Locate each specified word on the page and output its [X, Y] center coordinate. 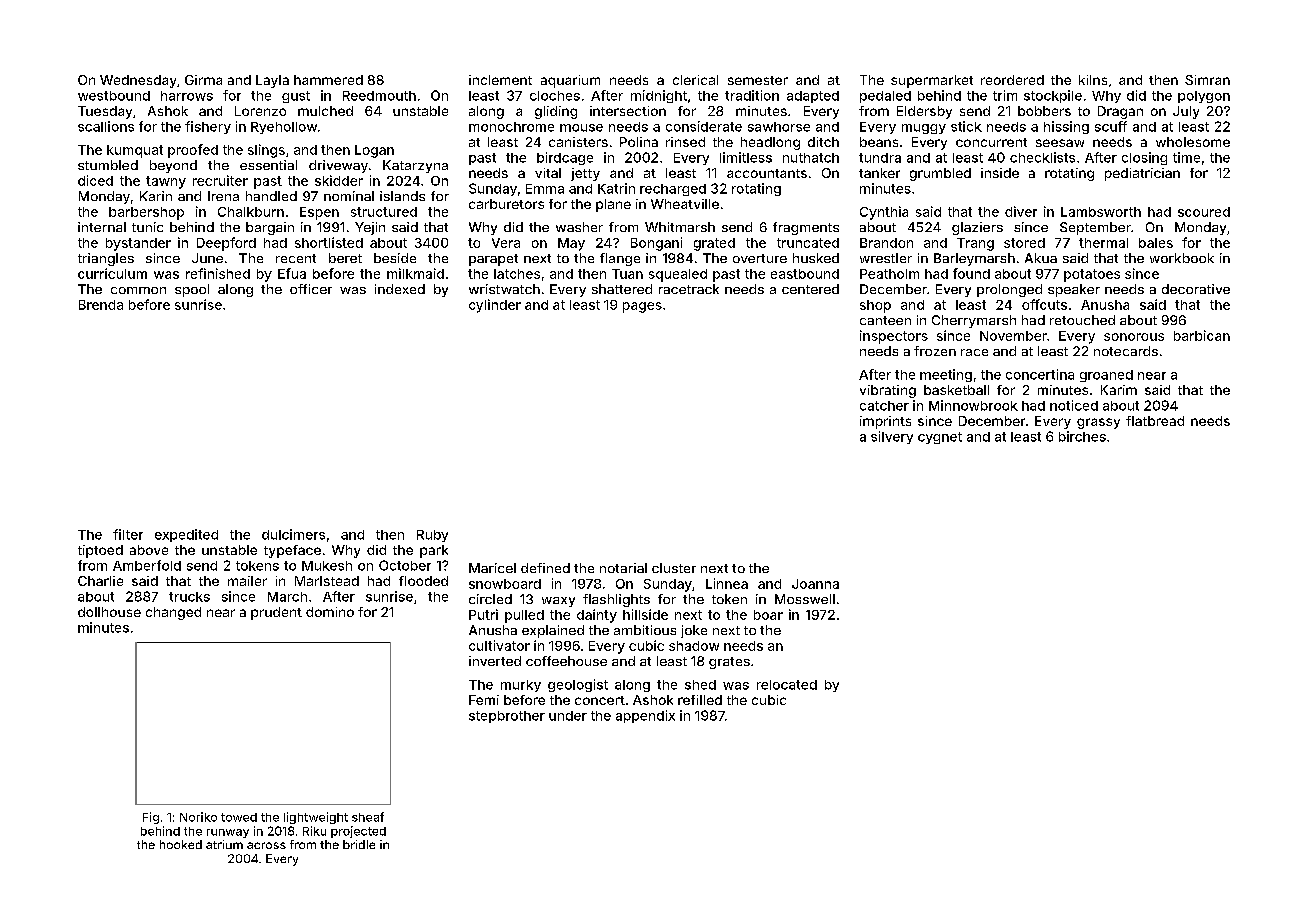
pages [642, 307]
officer [311, 289]
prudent [276, 613]
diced [95, 180]
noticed [1074, 405]
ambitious [645, 630]
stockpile [1053, 96]
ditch [823, 142]
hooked [181, 844]
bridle [359, 844]
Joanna [815, 584]
